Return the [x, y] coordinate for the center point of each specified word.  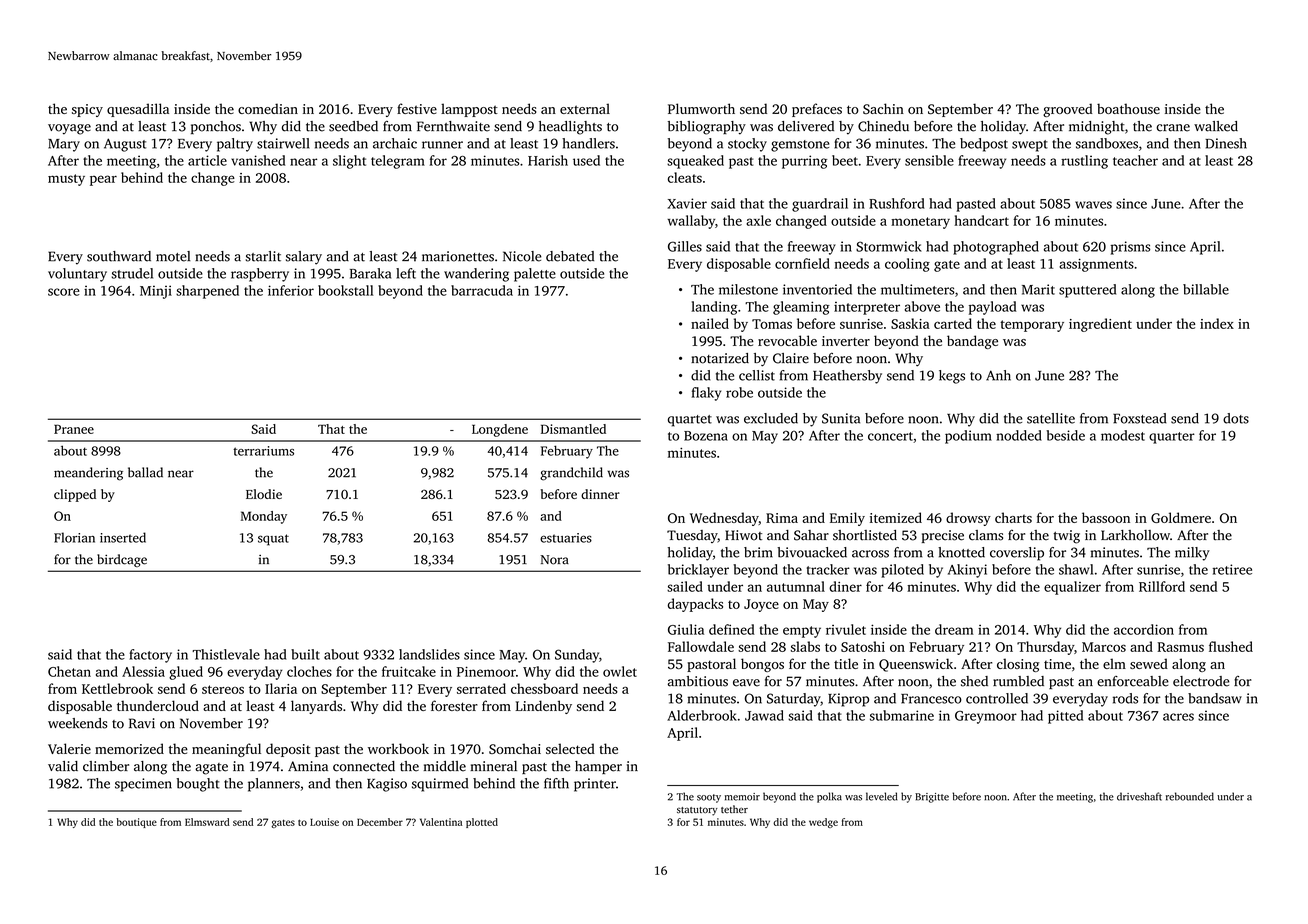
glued [186, 673]
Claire [791, 358]
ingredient [1100, 325]
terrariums [263, 451]
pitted [1065, 717]
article [207, 160]
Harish [548, 160]
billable [1206, 289]
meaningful [226, 750]
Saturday [794, 700]
